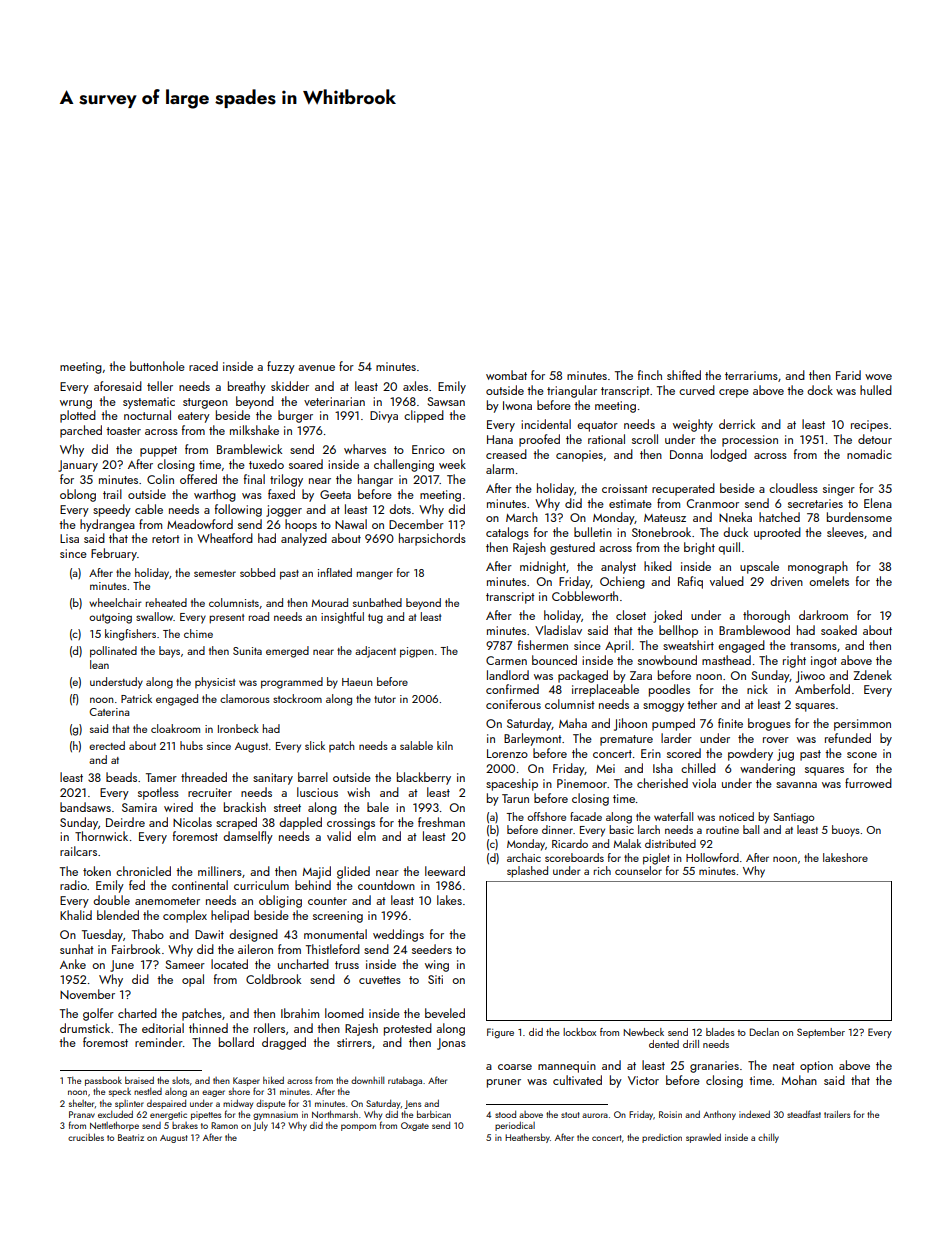 The height and width of the document is (1233, 952). I want to click on Santiago, so click(793, 818).
